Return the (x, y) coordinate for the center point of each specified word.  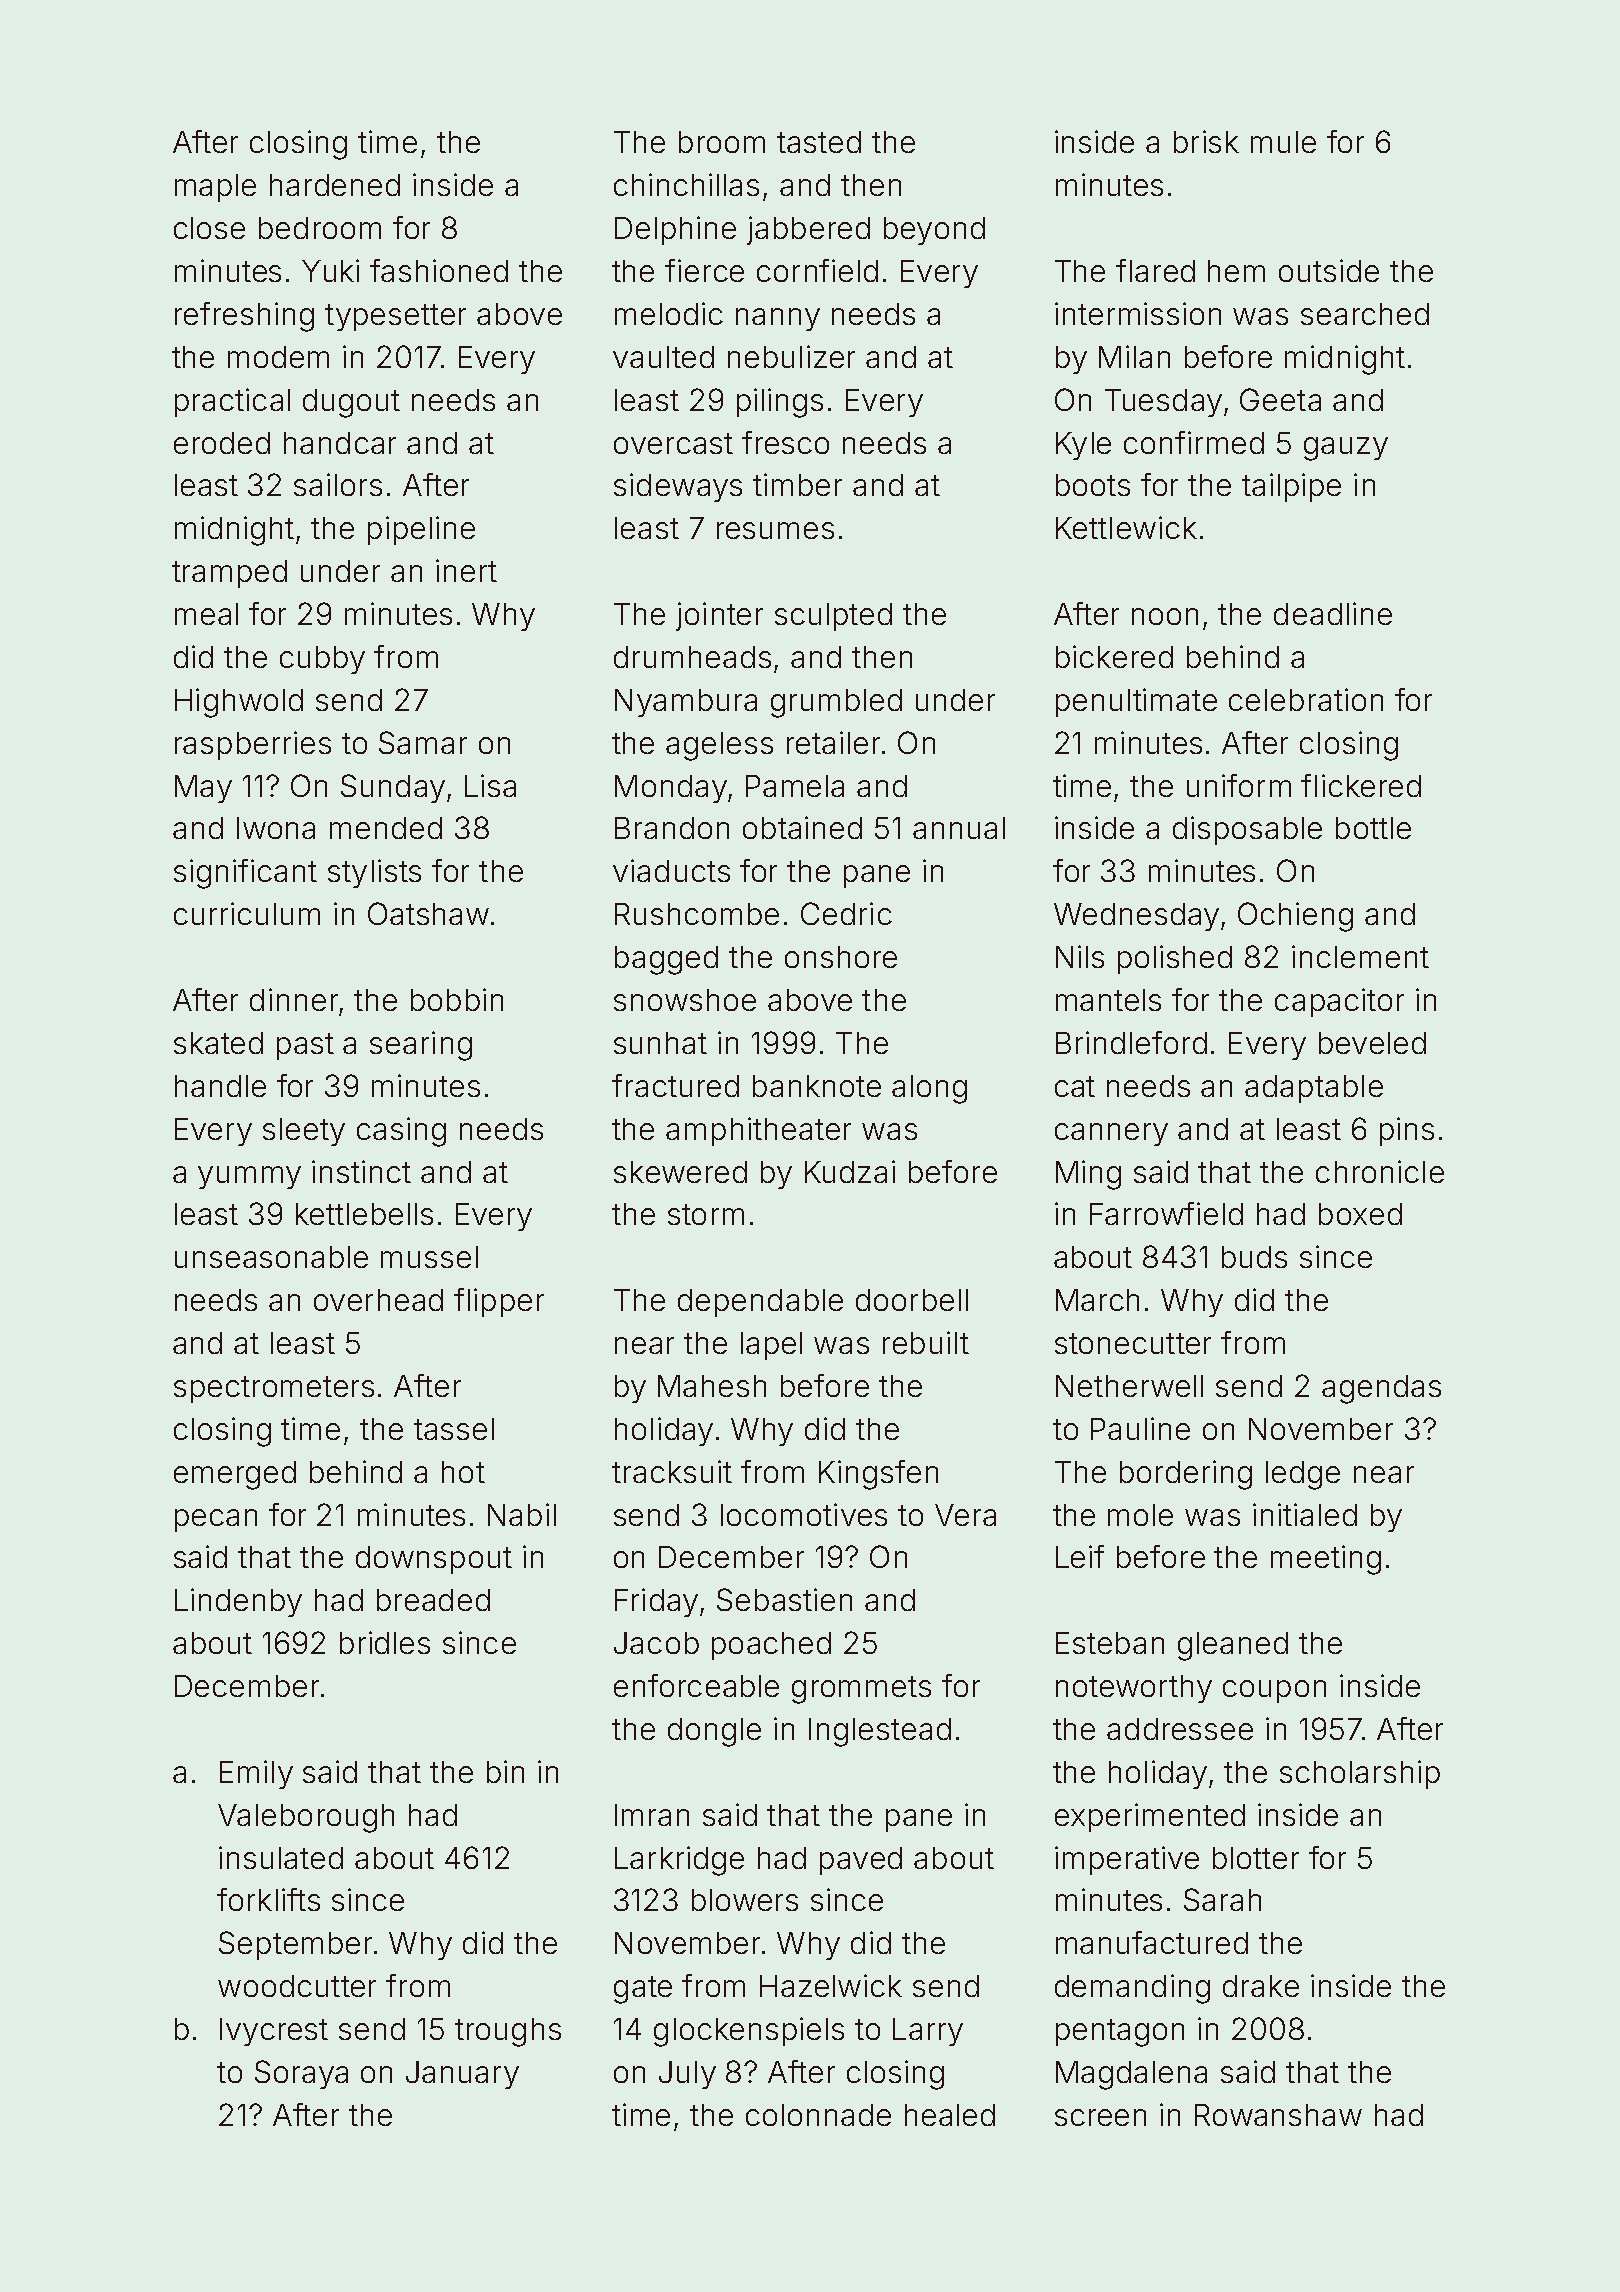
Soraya (301, 2074)
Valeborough (306, 1818)
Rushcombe (697, 914)
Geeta (1280, 399)
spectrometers (274, 1389)
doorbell (912, 1300)
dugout (351, 403)
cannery (1111, 1134)
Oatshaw (428, 913)
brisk (1206, 141)
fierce (704, 270)
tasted (819, 142)
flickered (1361, 785)
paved (861, 1861)
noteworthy (1134, 1689)
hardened (335, 185)
